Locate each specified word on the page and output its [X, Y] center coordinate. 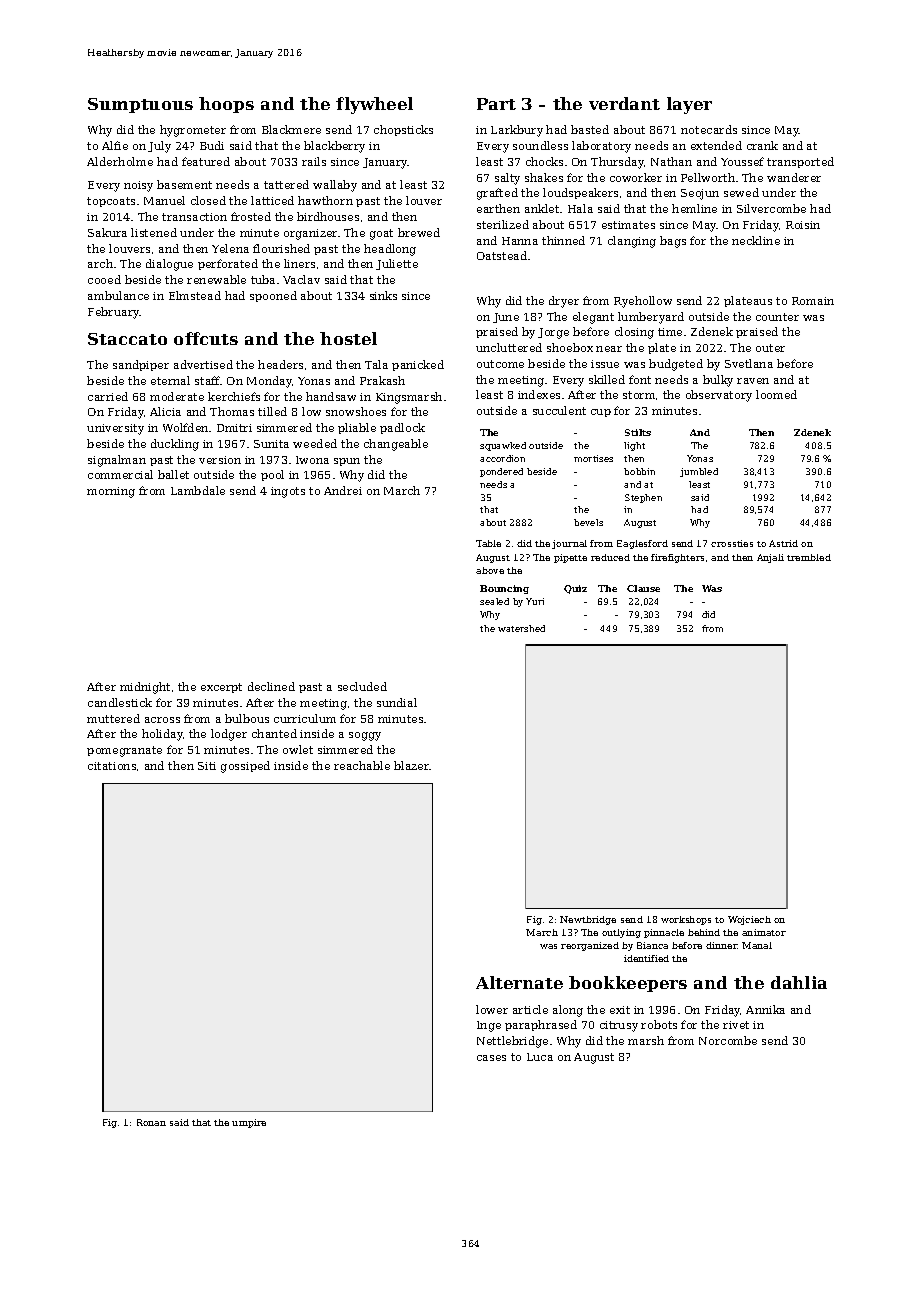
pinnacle [664, 933]
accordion [502, 458]
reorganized [590, 946]
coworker [636, 177]
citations [112, 766]
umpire [249, 1123]
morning [111, 492]
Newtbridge [588, 920]
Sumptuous [140, 105]
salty [507, 179]
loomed [776, 394]
